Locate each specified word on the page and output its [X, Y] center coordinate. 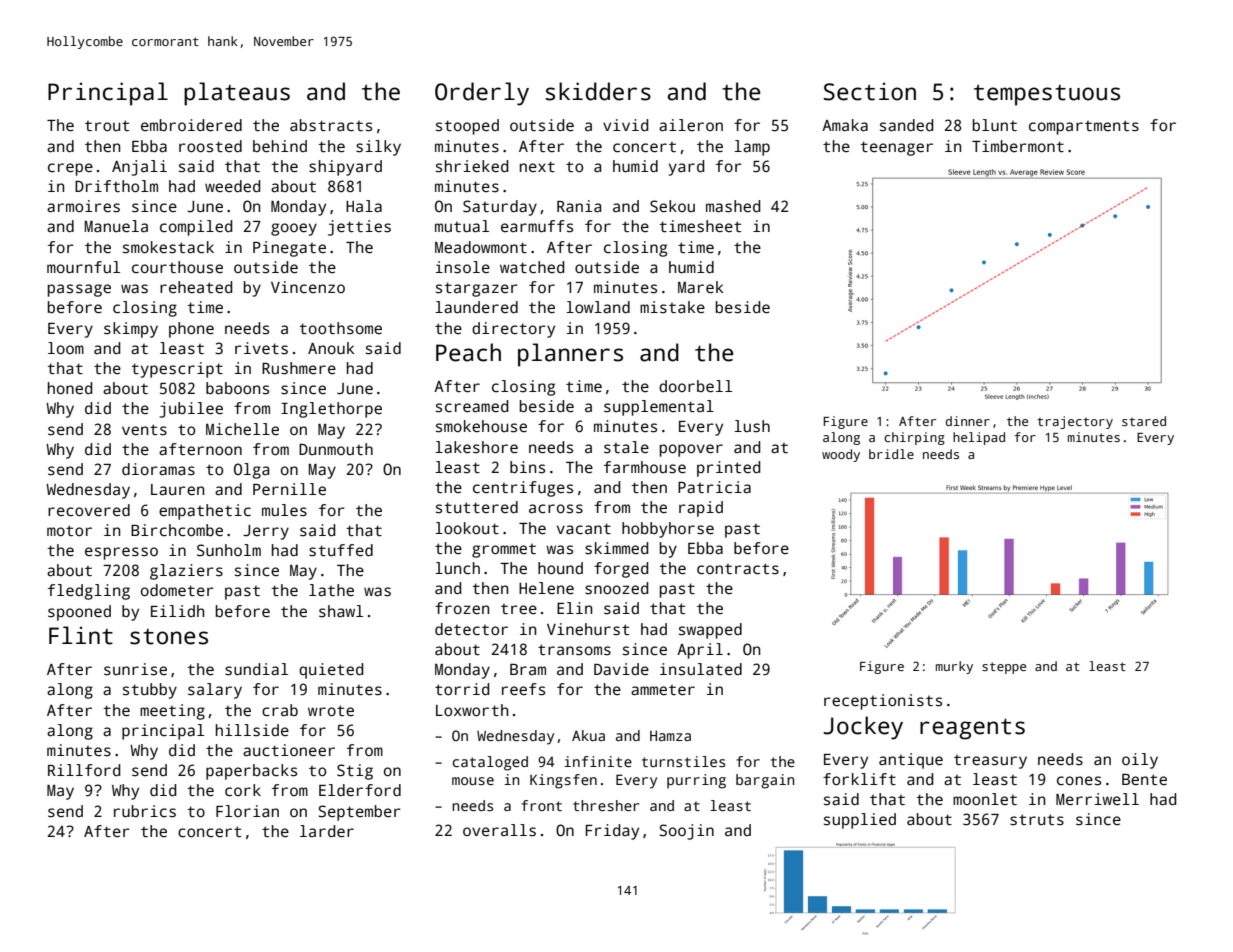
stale [626, 447]
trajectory [1075, 422]
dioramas [158, 469]
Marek [700, 287]
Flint [81, 635]
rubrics [145, 811]
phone [191, 330]
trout [107, 125]
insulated [701, 669]
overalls [499, 830]
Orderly [482, 94]
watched [532, 267]
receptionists [883, 702]
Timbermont [1018, 146]
